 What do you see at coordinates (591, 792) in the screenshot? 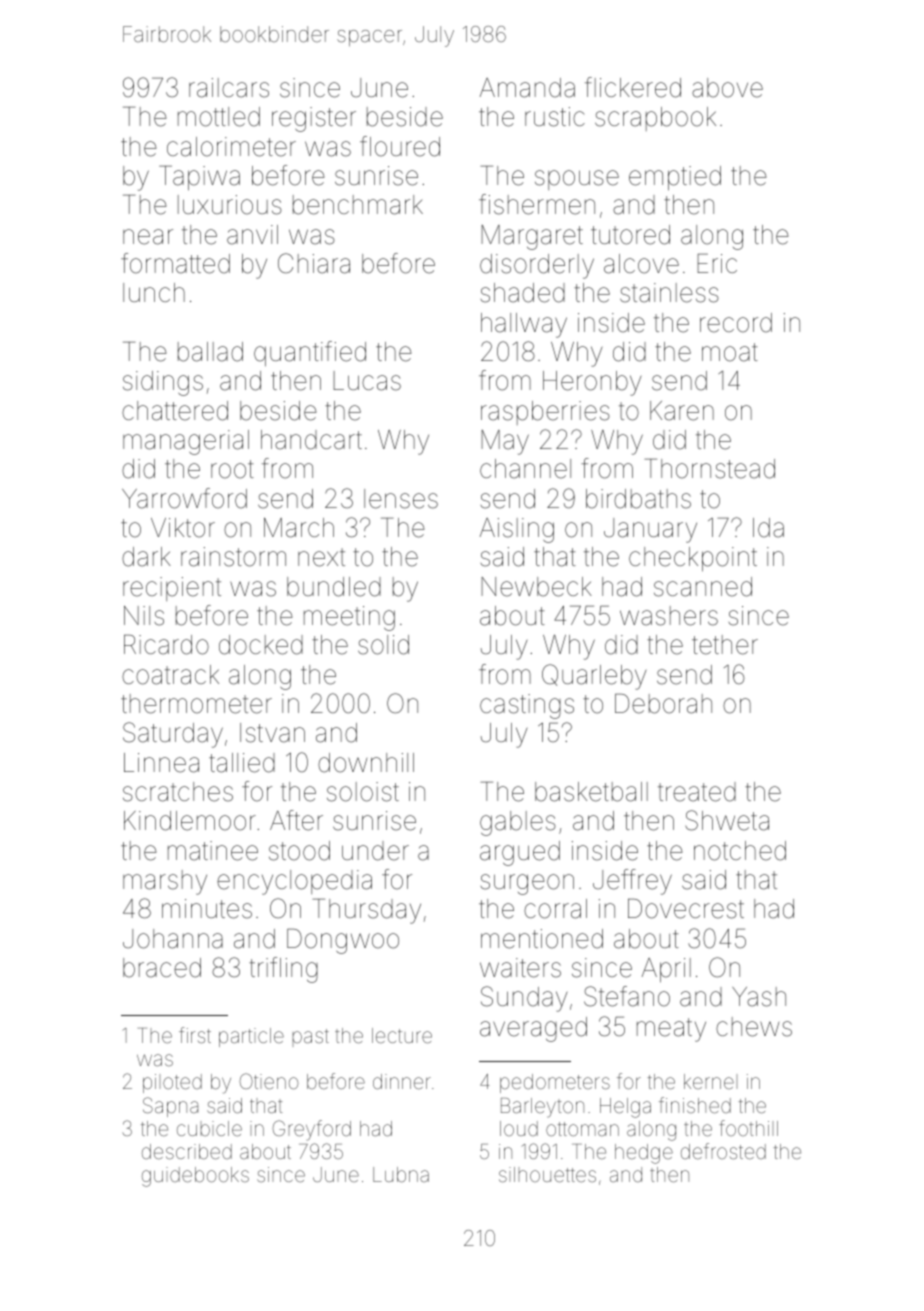
I see `basketball` at bounding box center [591, 792].
